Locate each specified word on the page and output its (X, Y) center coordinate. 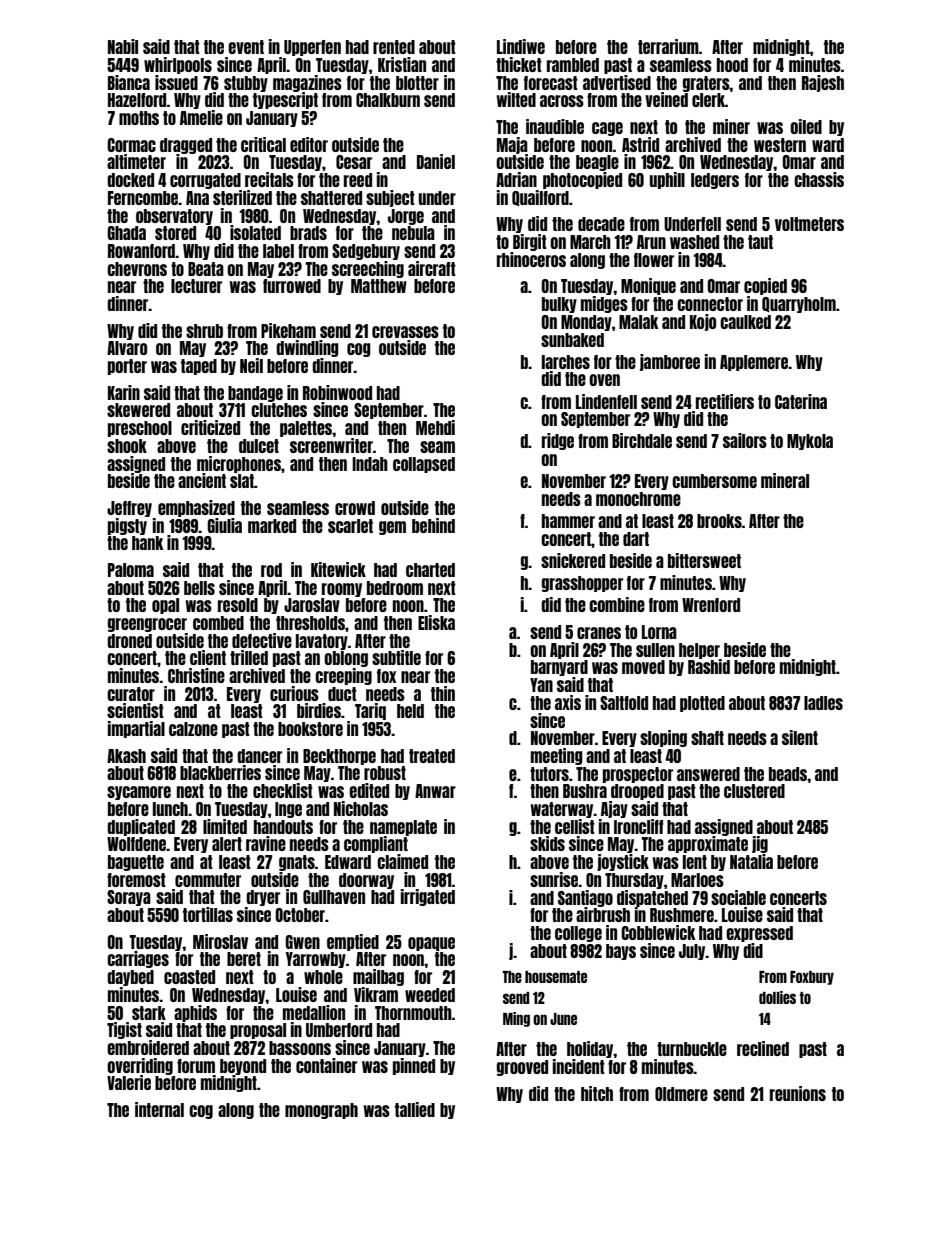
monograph (321, 1111)
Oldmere (681, 1094)
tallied (415, 1109)
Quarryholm (799, 305)
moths (139, 118)
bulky (559, 305)
